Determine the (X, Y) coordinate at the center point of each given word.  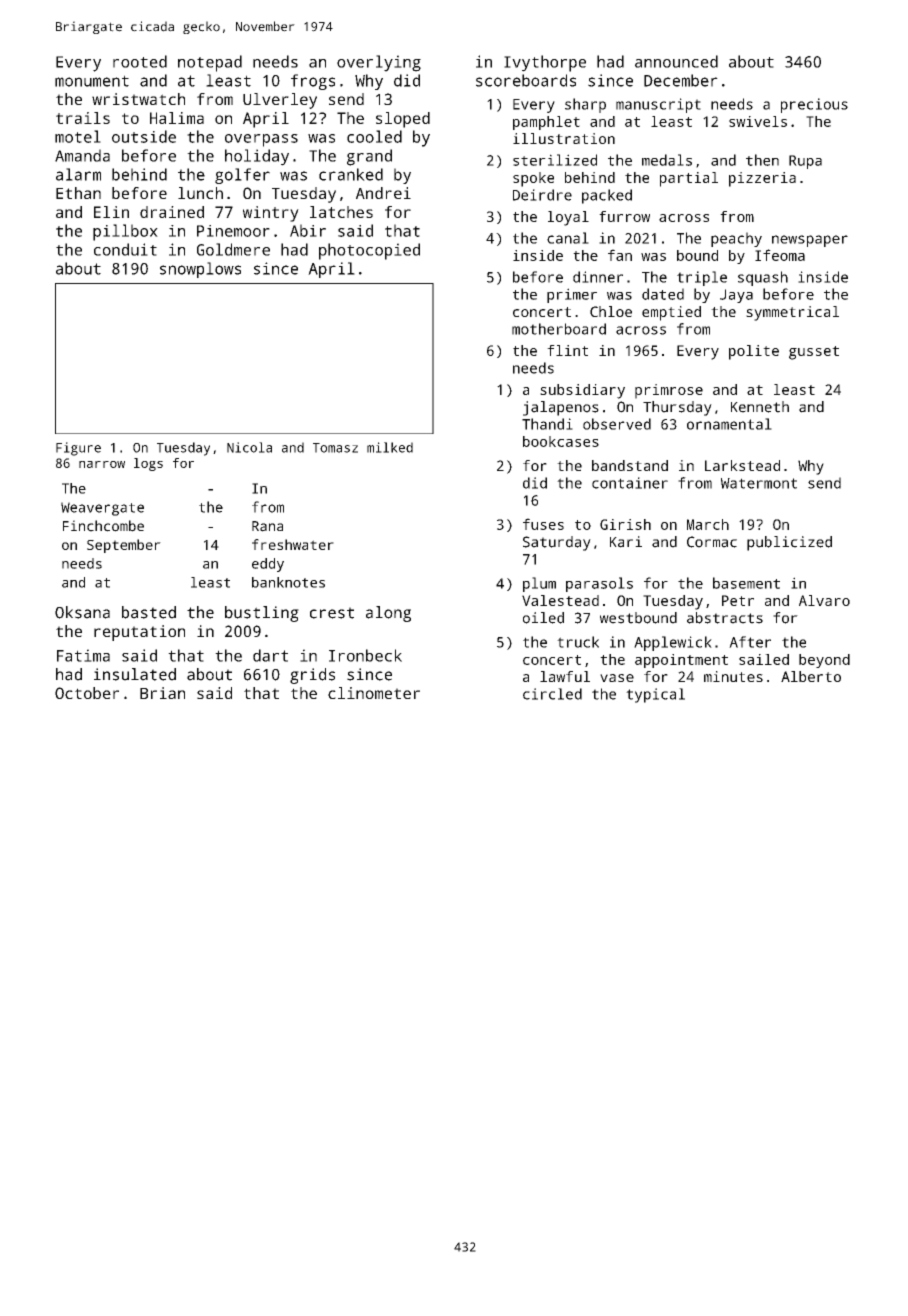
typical (655, 695)
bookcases (561, 441)
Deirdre (542, 195)
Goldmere (233, 249)
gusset (814, 353)
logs (148, 464)
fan (620, 255)
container (630, 483)
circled (552, 694)
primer (572, 295)
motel (78, 136)
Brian (162, 693)
